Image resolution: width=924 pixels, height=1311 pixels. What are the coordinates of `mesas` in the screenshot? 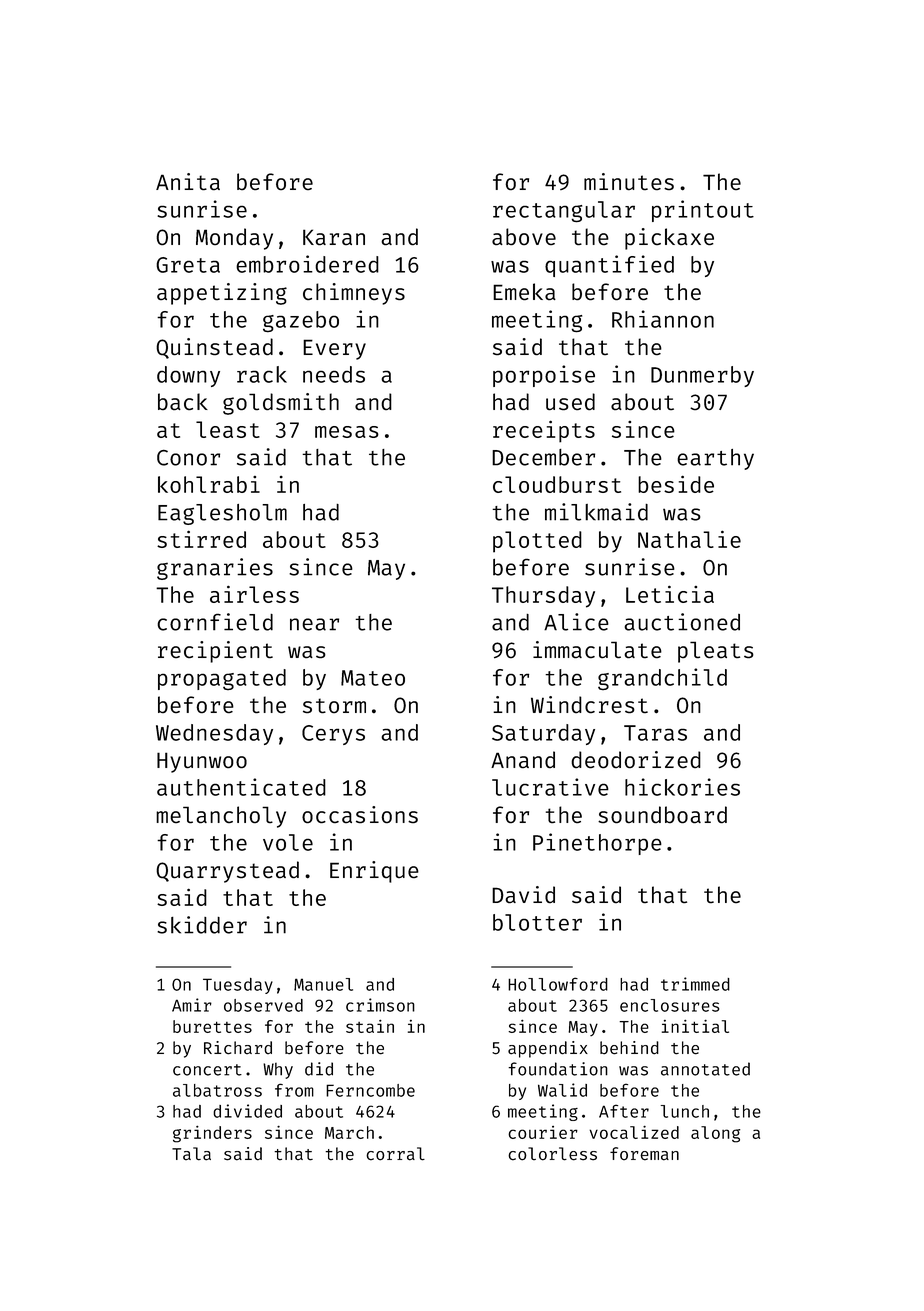 It's located at (347, 432).
